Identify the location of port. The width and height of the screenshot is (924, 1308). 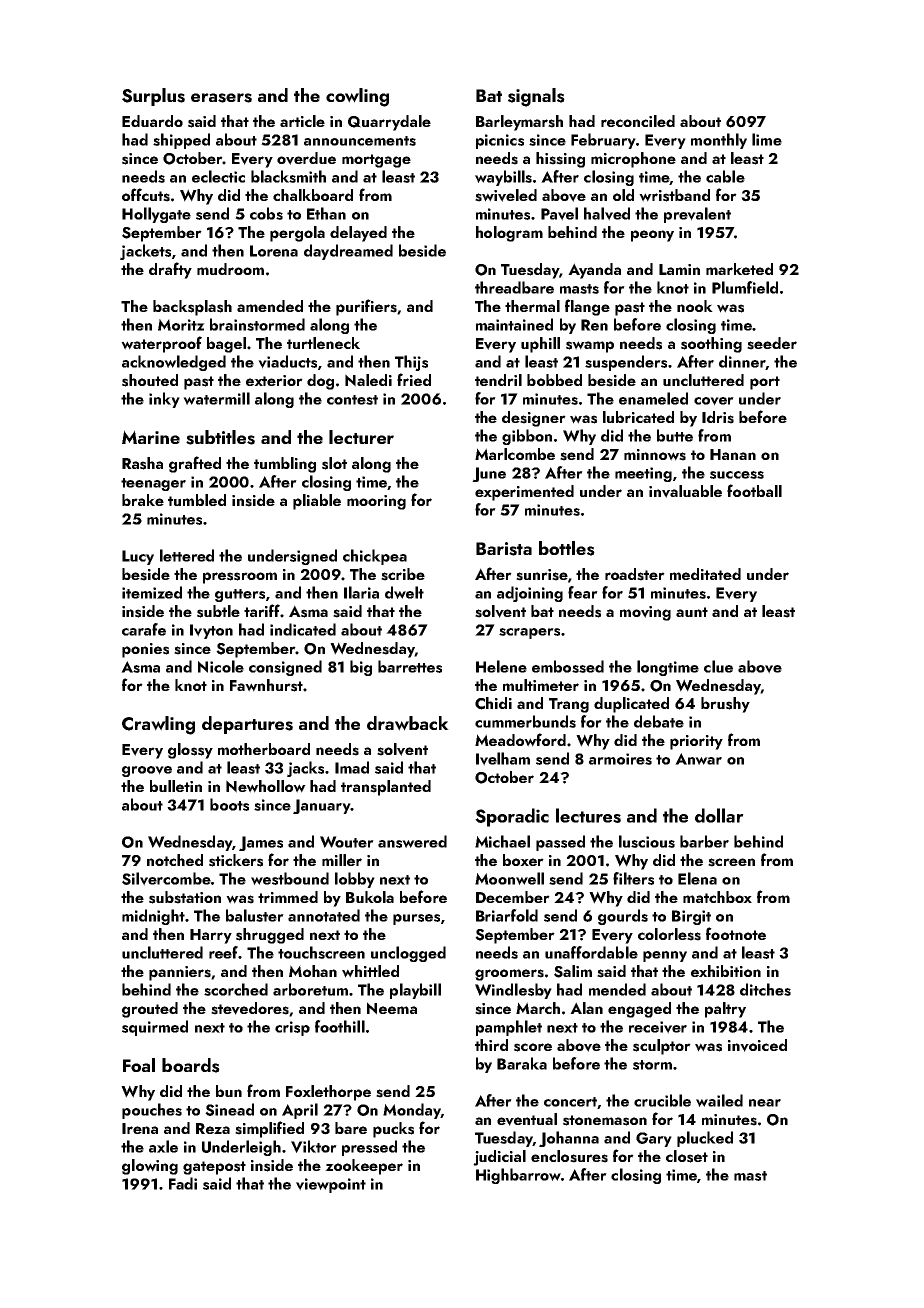
(765, 383).
